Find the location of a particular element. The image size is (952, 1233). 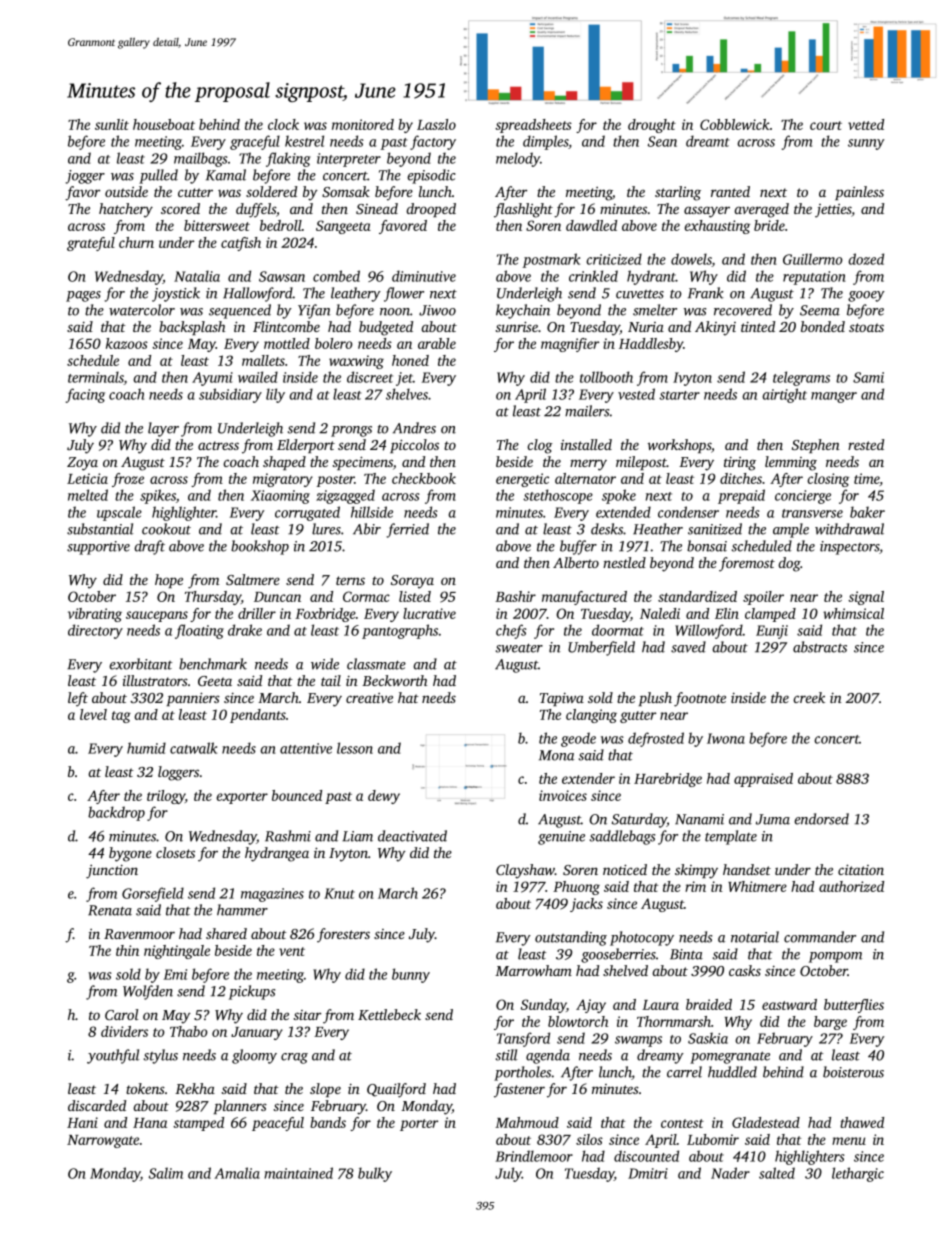

backdrop is located at coordinates (116, 813).
